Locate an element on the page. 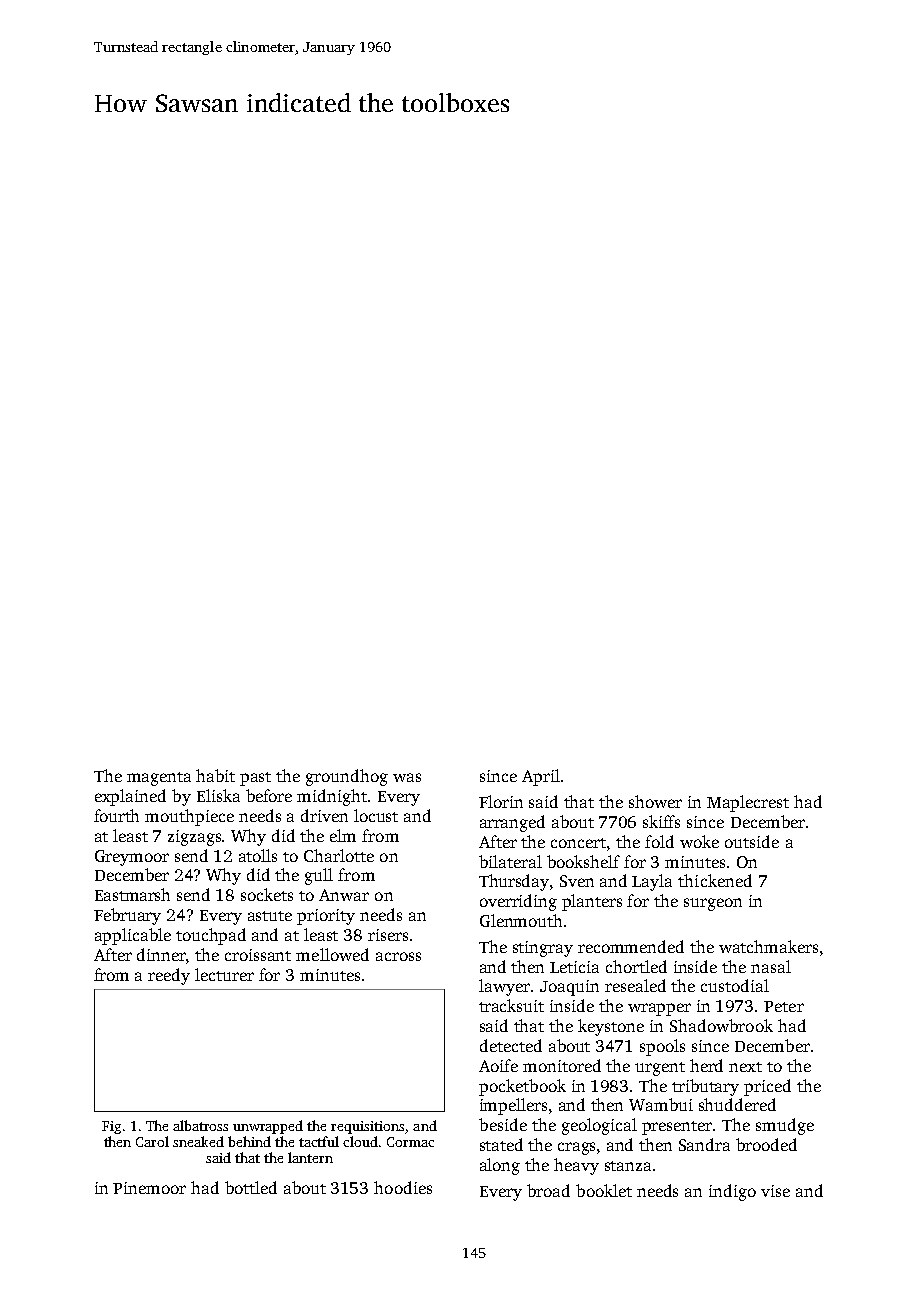  groundhog is located at coordinates (347, 777).
